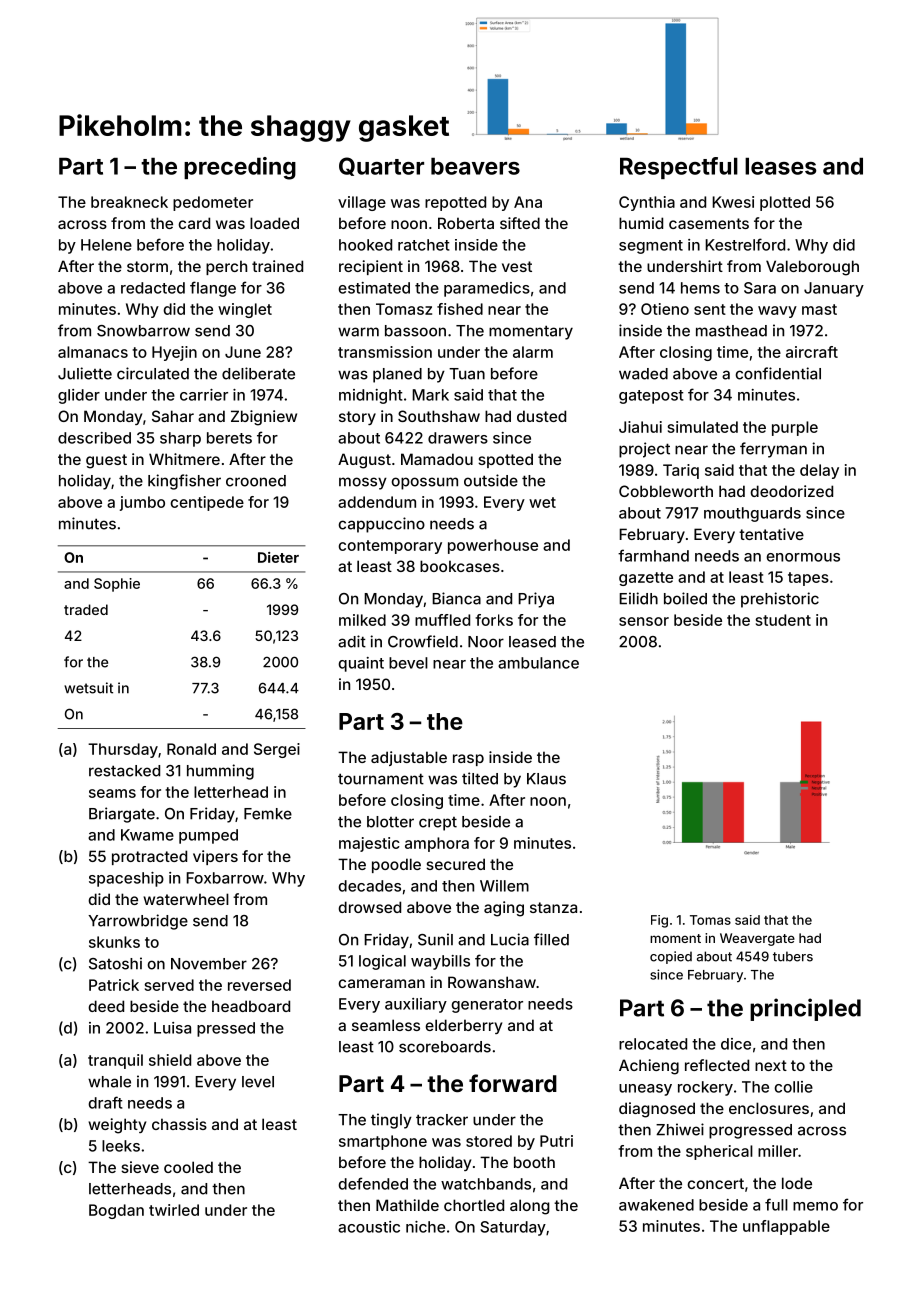  Describe the element at coordinates (116, 1211) in the screenshot. I see `Bogdan` at that location.
